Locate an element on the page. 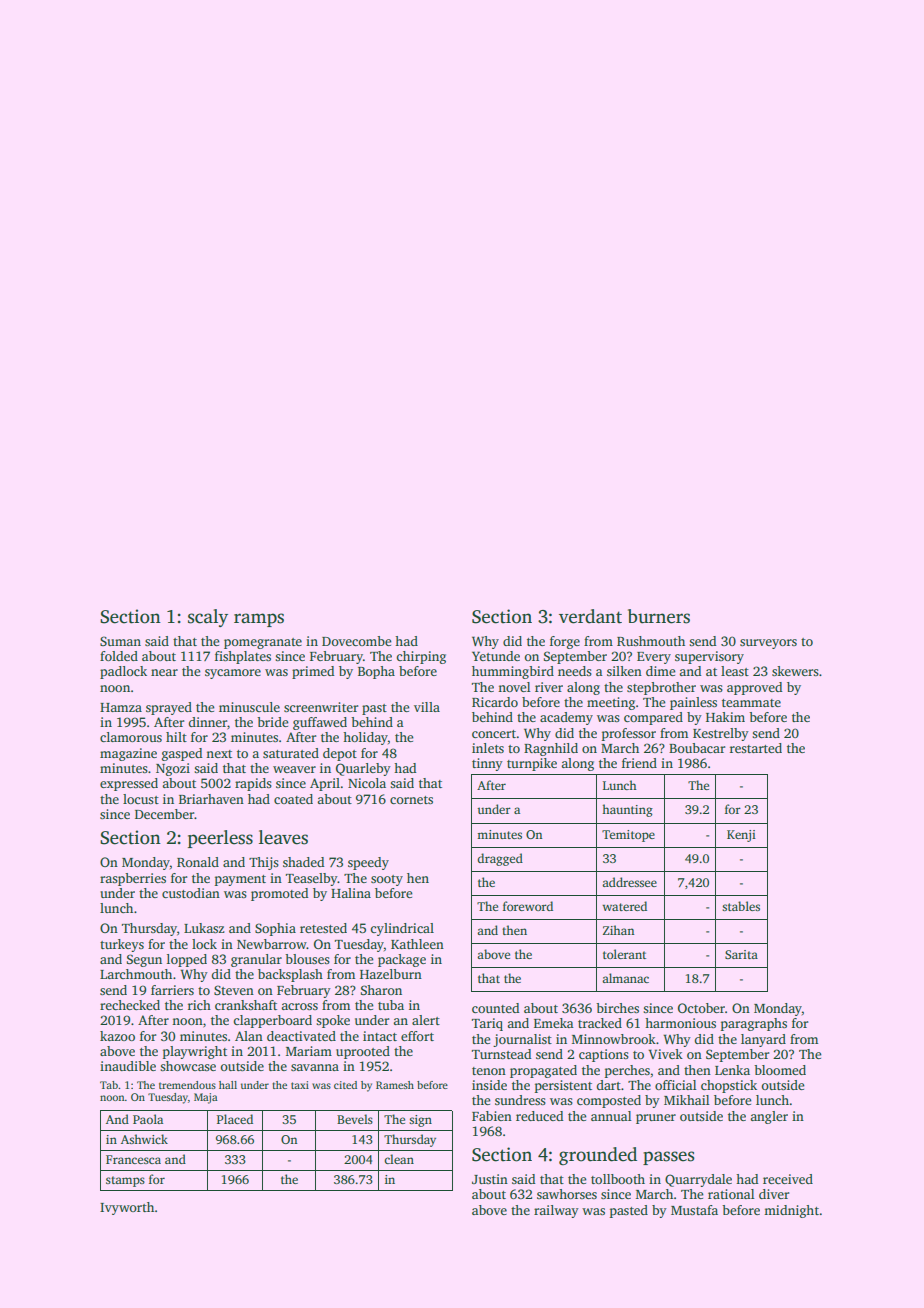 Image resolution: width=924 pixels, height=1308 pixels. Kenji is located at coordinates (741, 836).
